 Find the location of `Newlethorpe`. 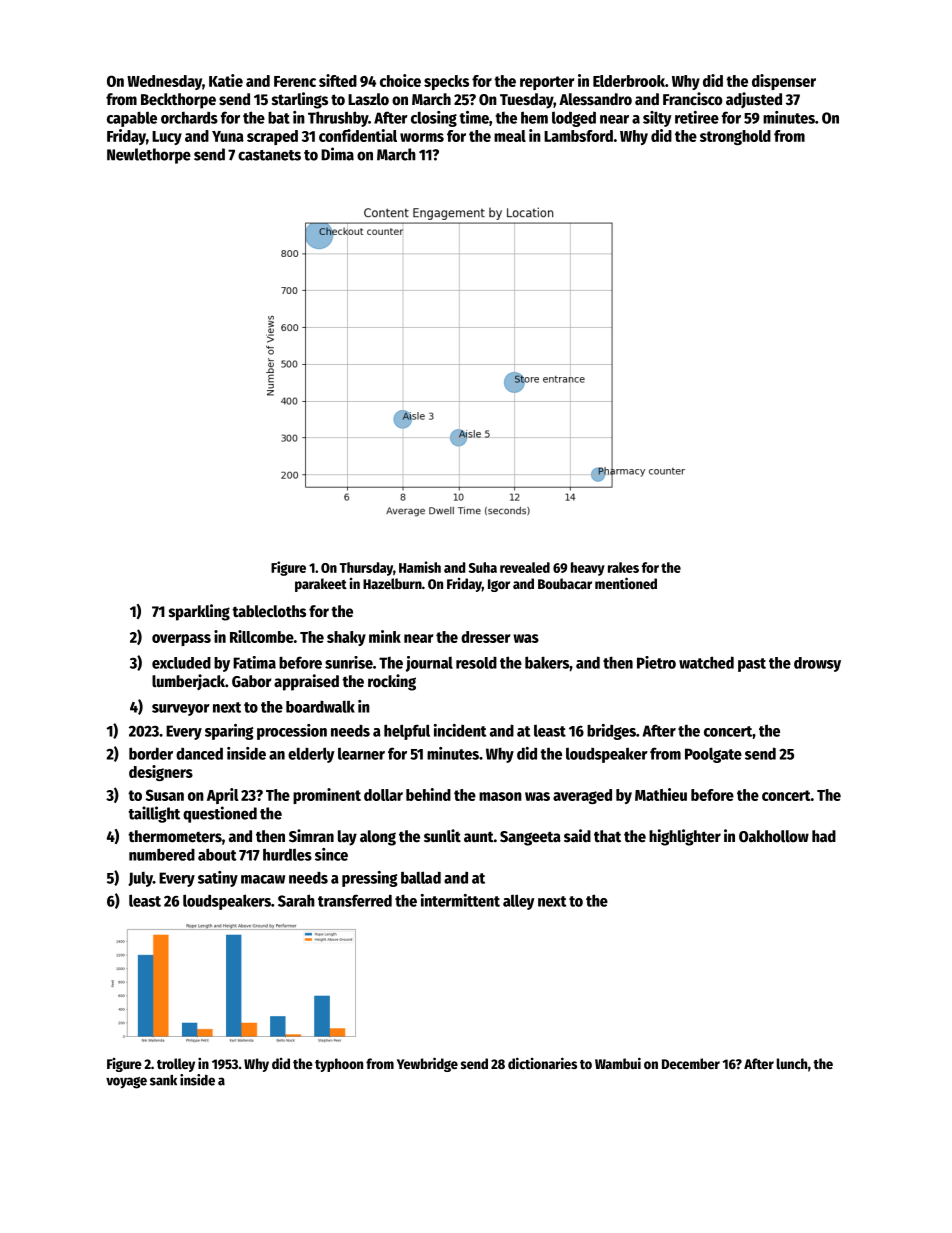

Newlethorpe is located at coordinates (149, 156).
